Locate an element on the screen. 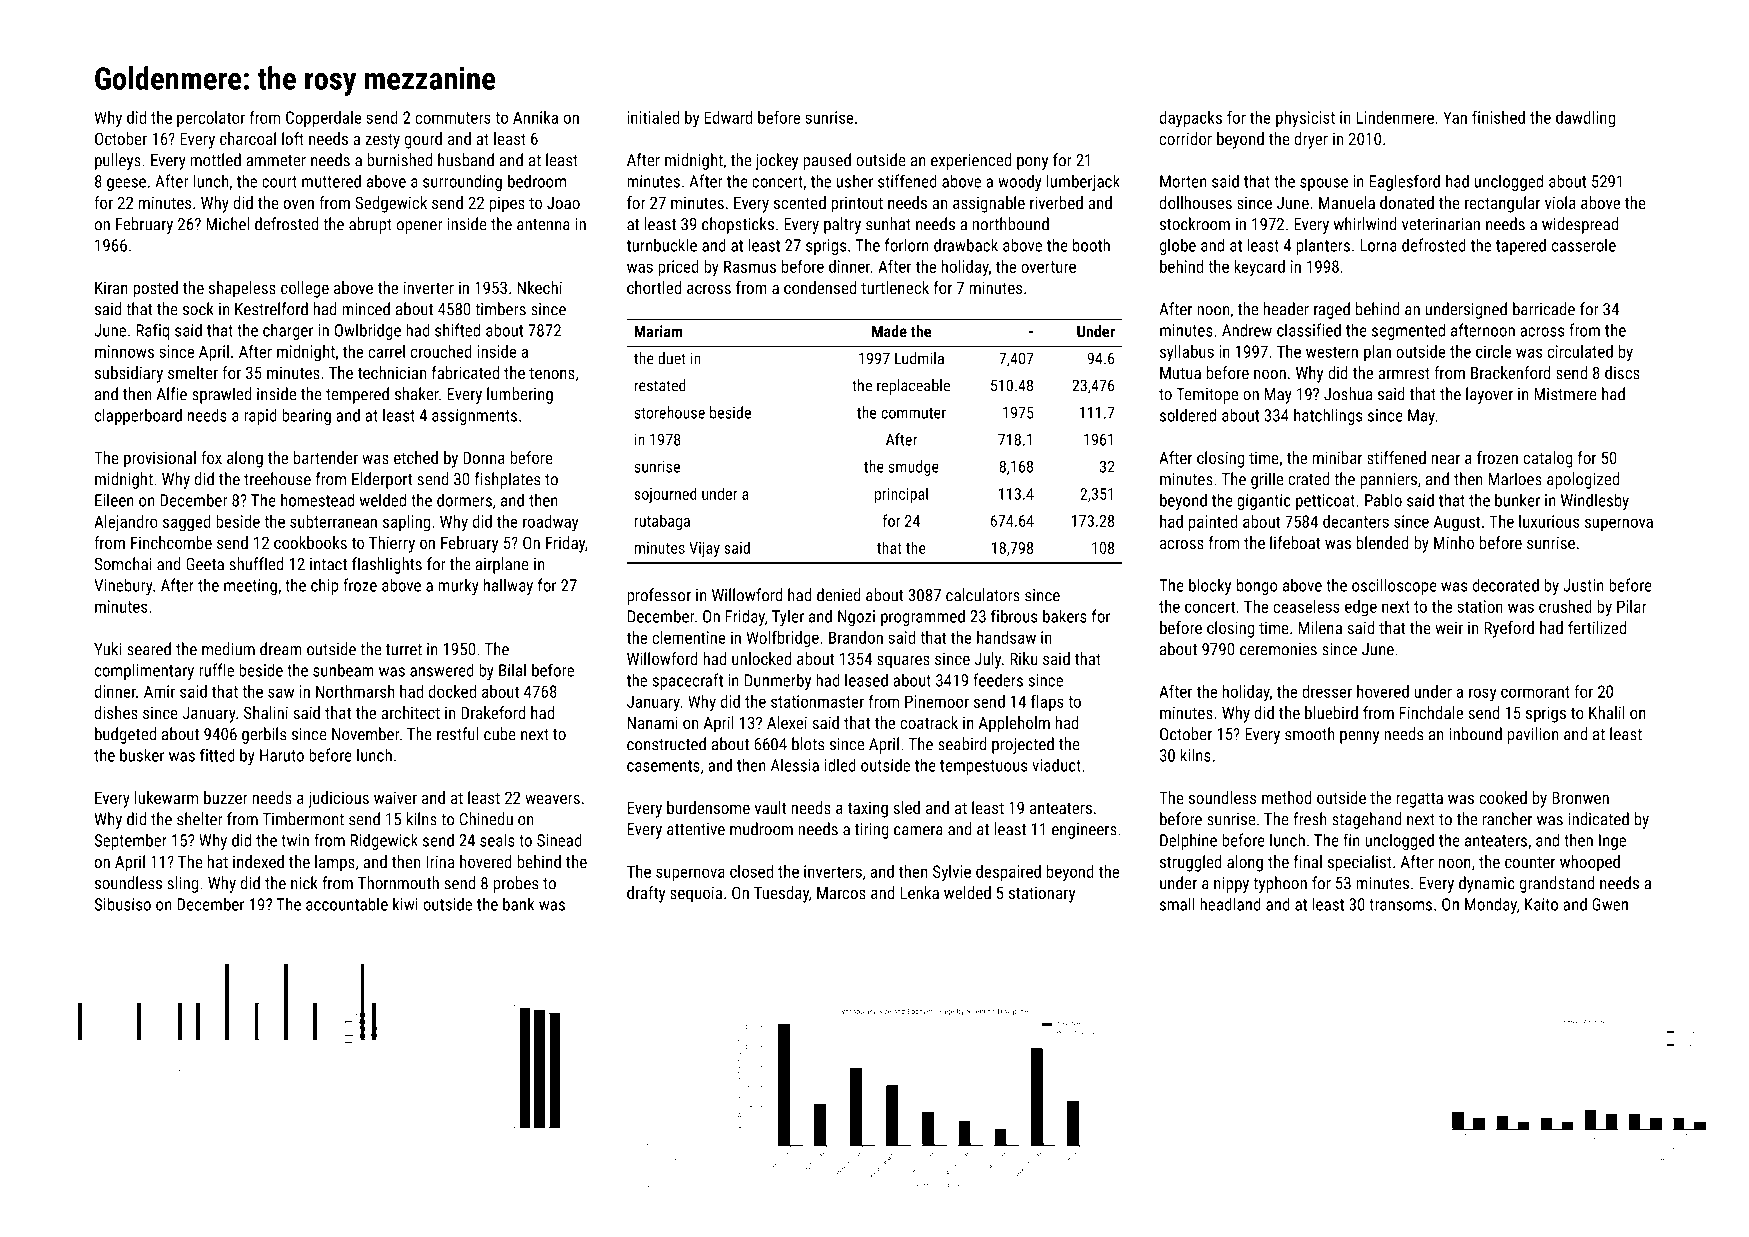  Pilar is located at coordinates (1632, 606).
